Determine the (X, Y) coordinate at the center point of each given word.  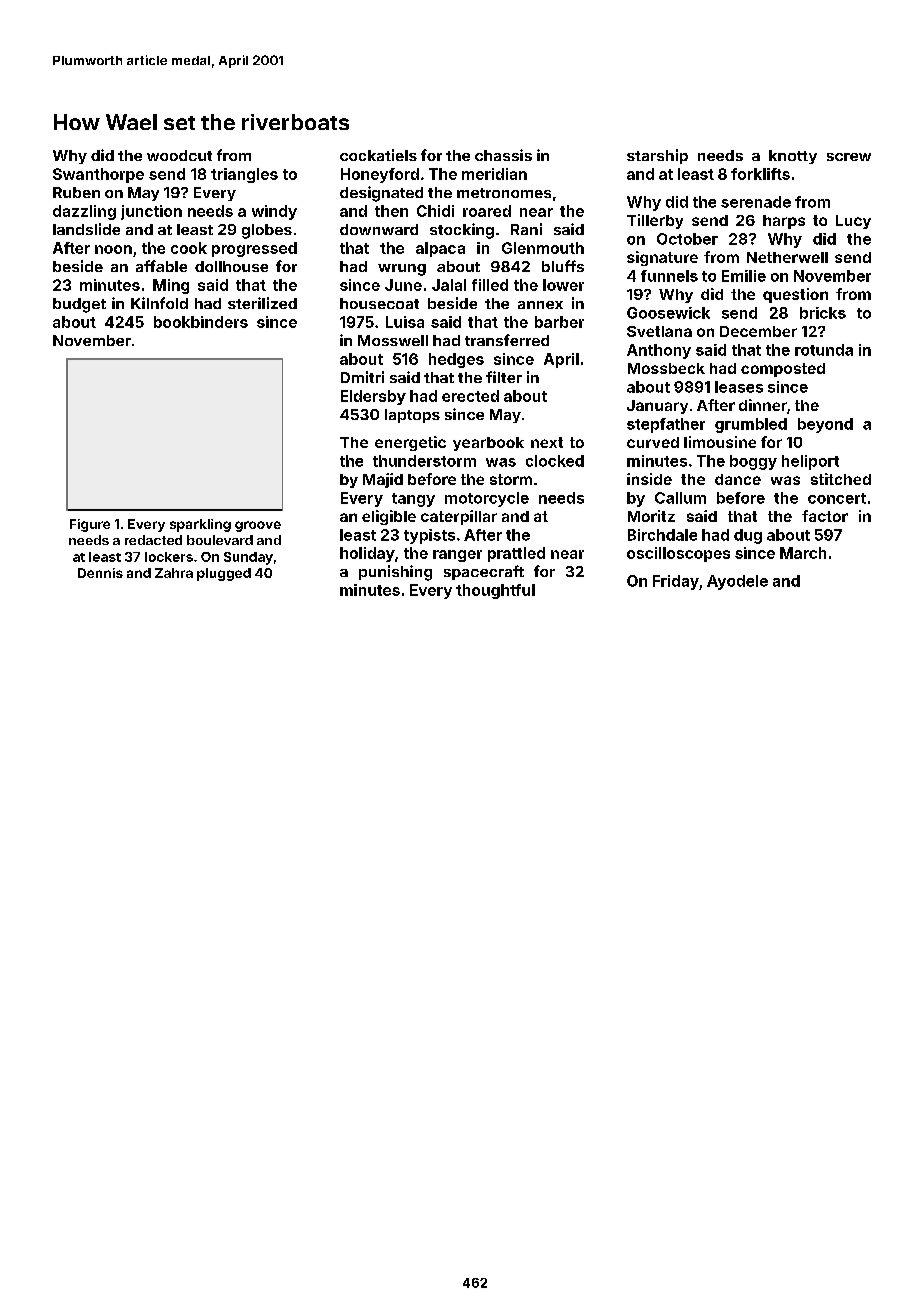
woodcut (179, 155)
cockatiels (378, 155)
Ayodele (737, 582)
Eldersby (373, 397)
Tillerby (655, 221)
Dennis (100, 573)
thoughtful (495, 591)
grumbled (751, 425)
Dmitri (362, 377)
